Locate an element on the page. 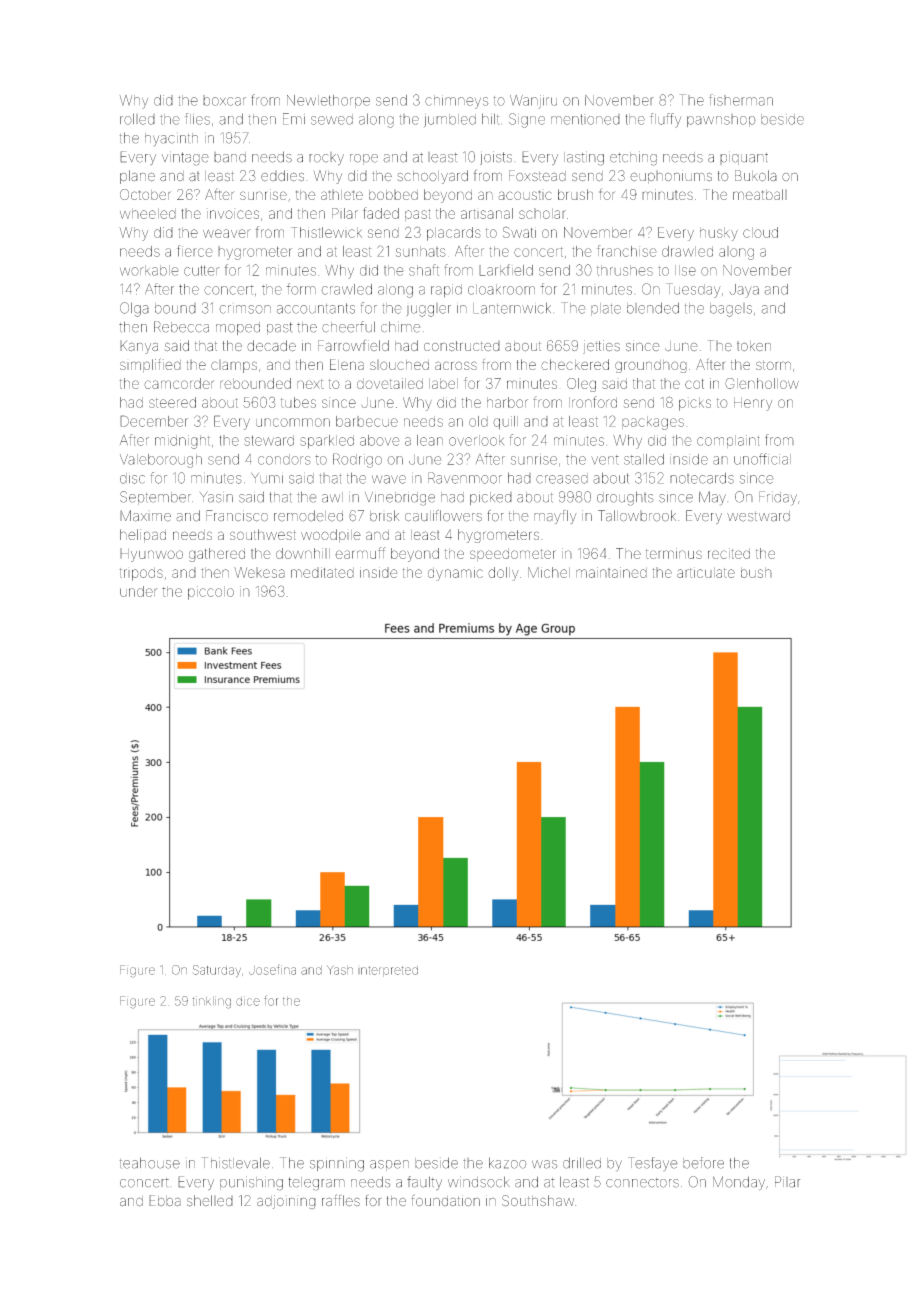 This page has height=1308, width=924. interpreted is located at coordinates (388, 971).
